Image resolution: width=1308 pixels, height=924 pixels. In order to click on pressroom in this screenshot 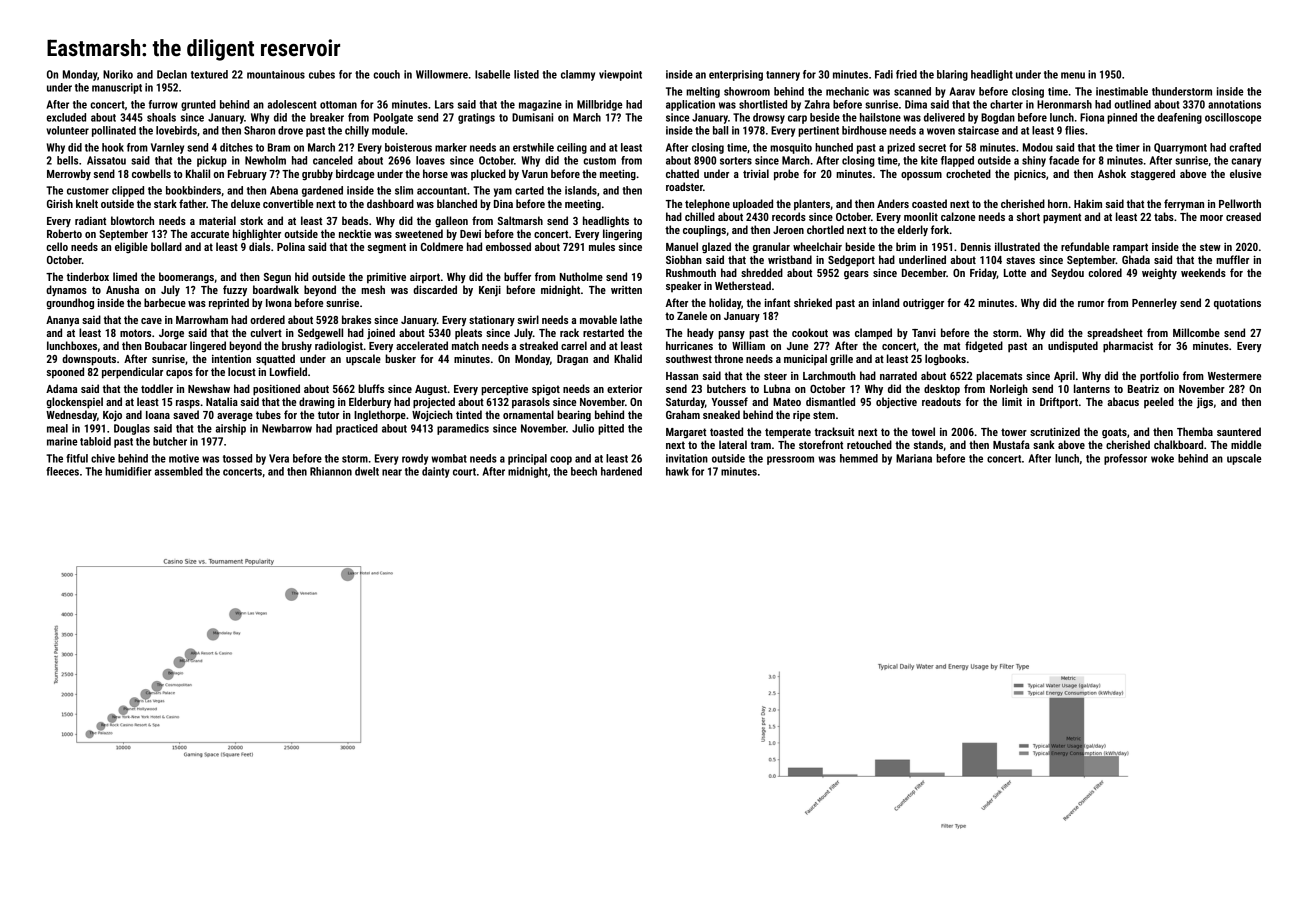, I will do `click(790, 460)`.
